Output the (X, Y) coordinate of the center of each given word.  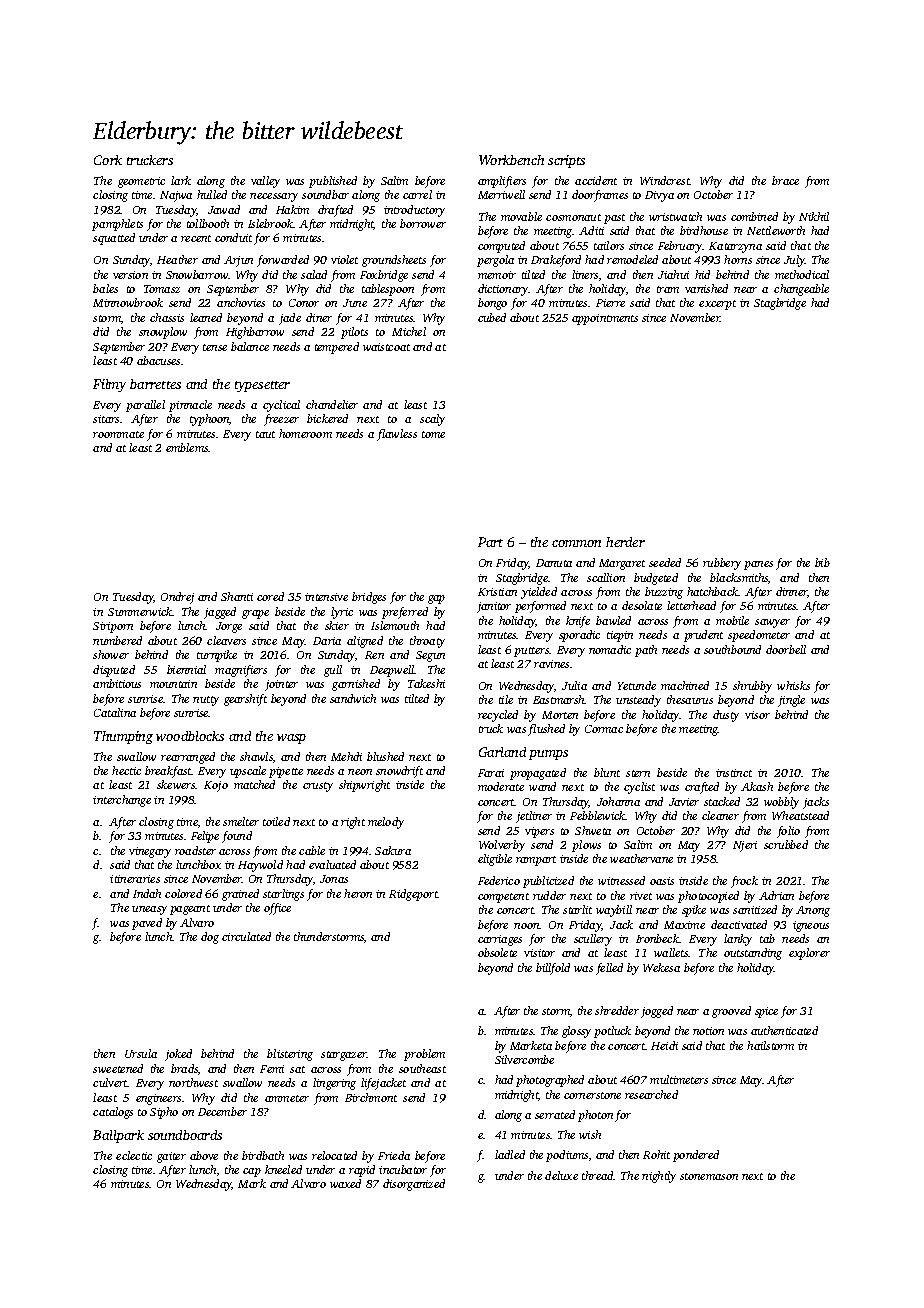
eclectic (134, 1155)
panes (758, 565)
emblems (187, 447)
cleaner (720, 815)
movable (521, 216)
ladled (510, 1154)
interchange (122, 801)
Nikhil (814, 216)
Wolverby (502, 846)
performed (540, 607)
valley (265, 182)
